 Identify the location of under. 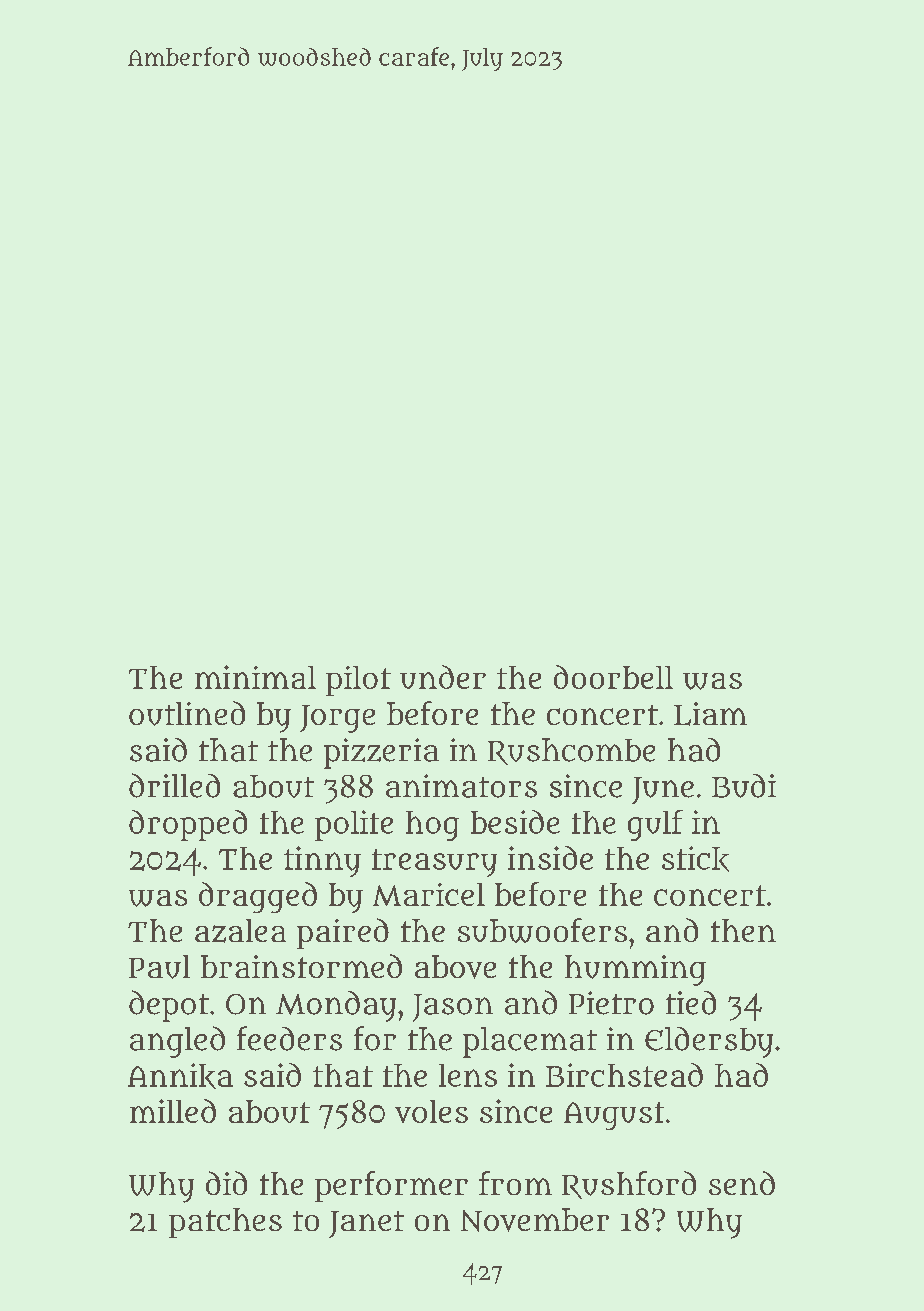
(443, 677).
